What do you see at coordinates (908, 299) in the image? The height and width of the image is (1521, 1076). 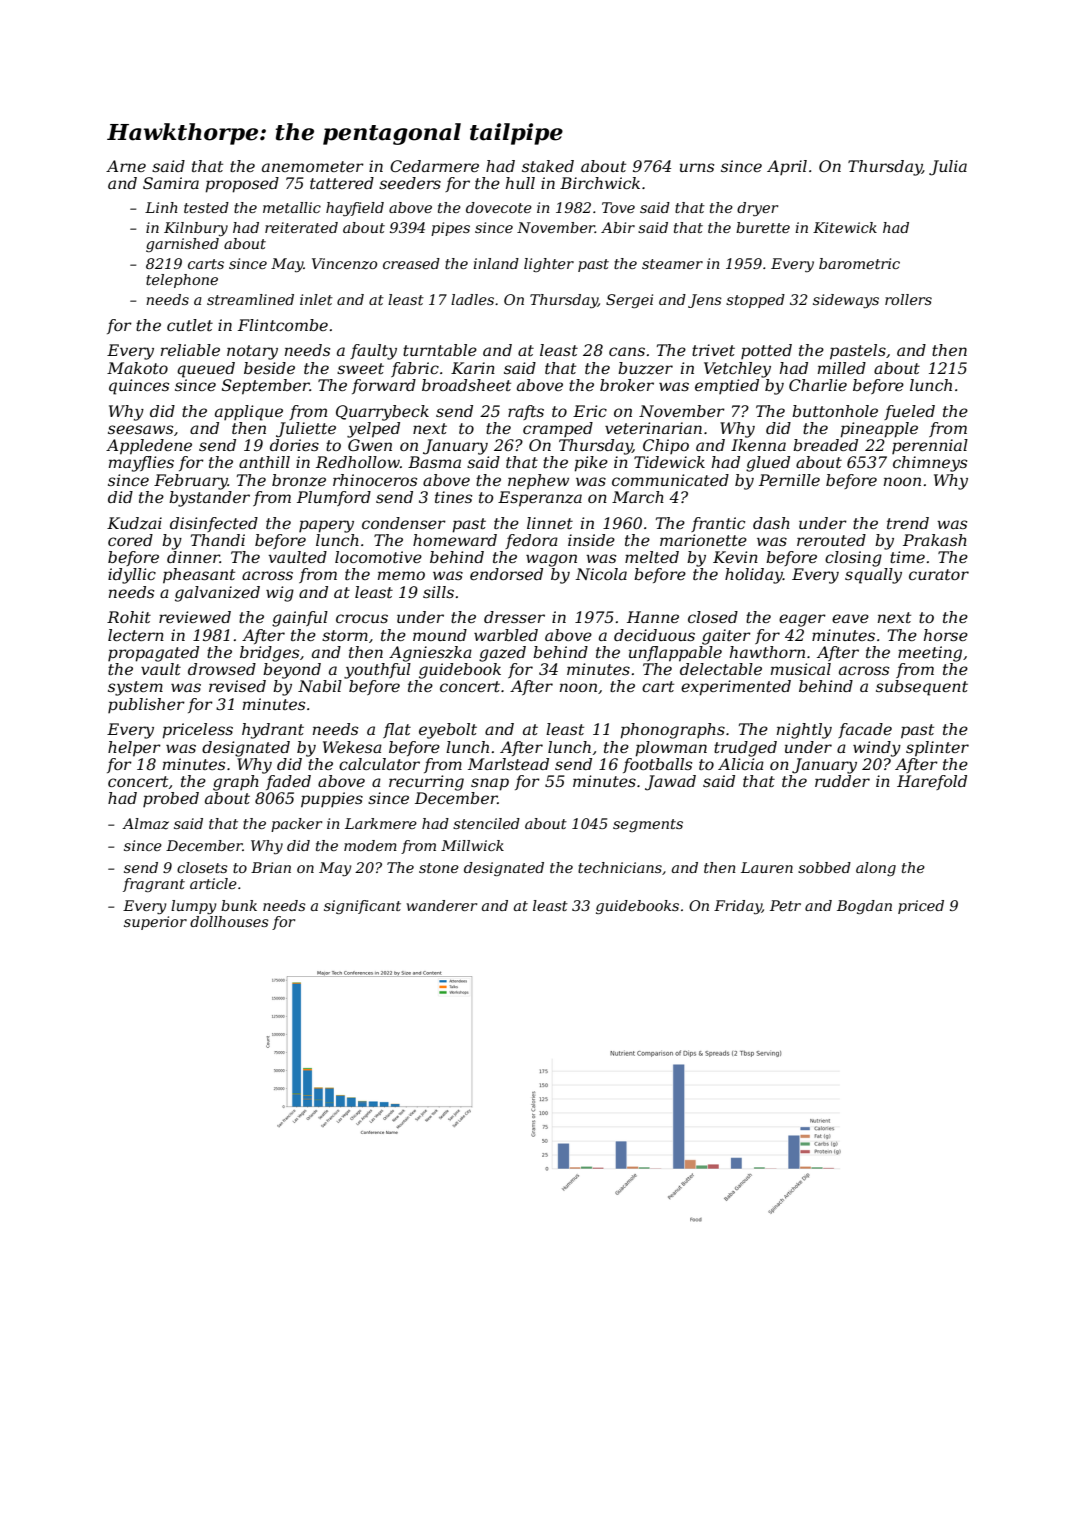 I see `rollers` at bounding box center [908, 299].
